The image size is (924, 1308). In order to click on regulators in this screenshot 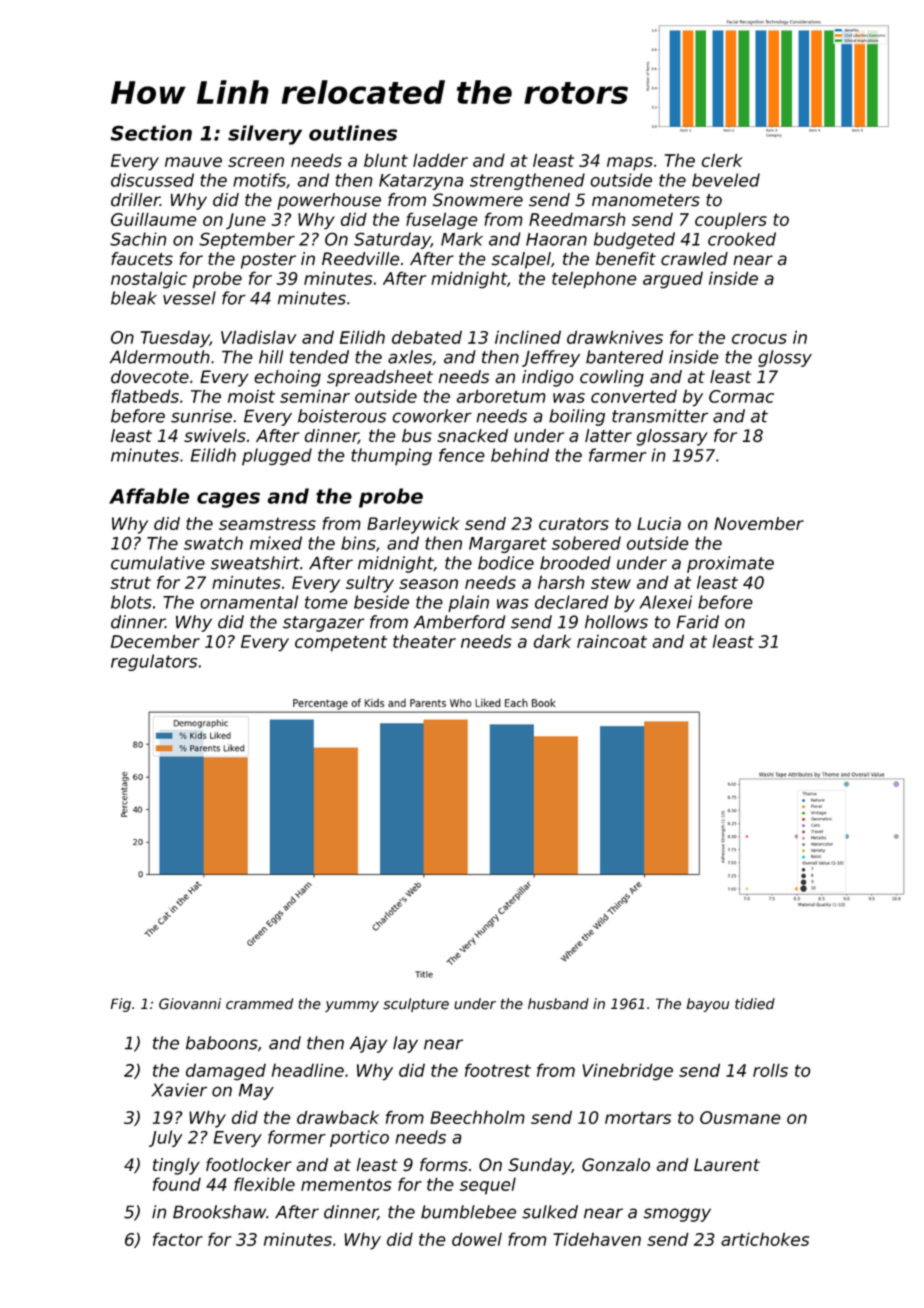, I will do `click(154, 662)`.
